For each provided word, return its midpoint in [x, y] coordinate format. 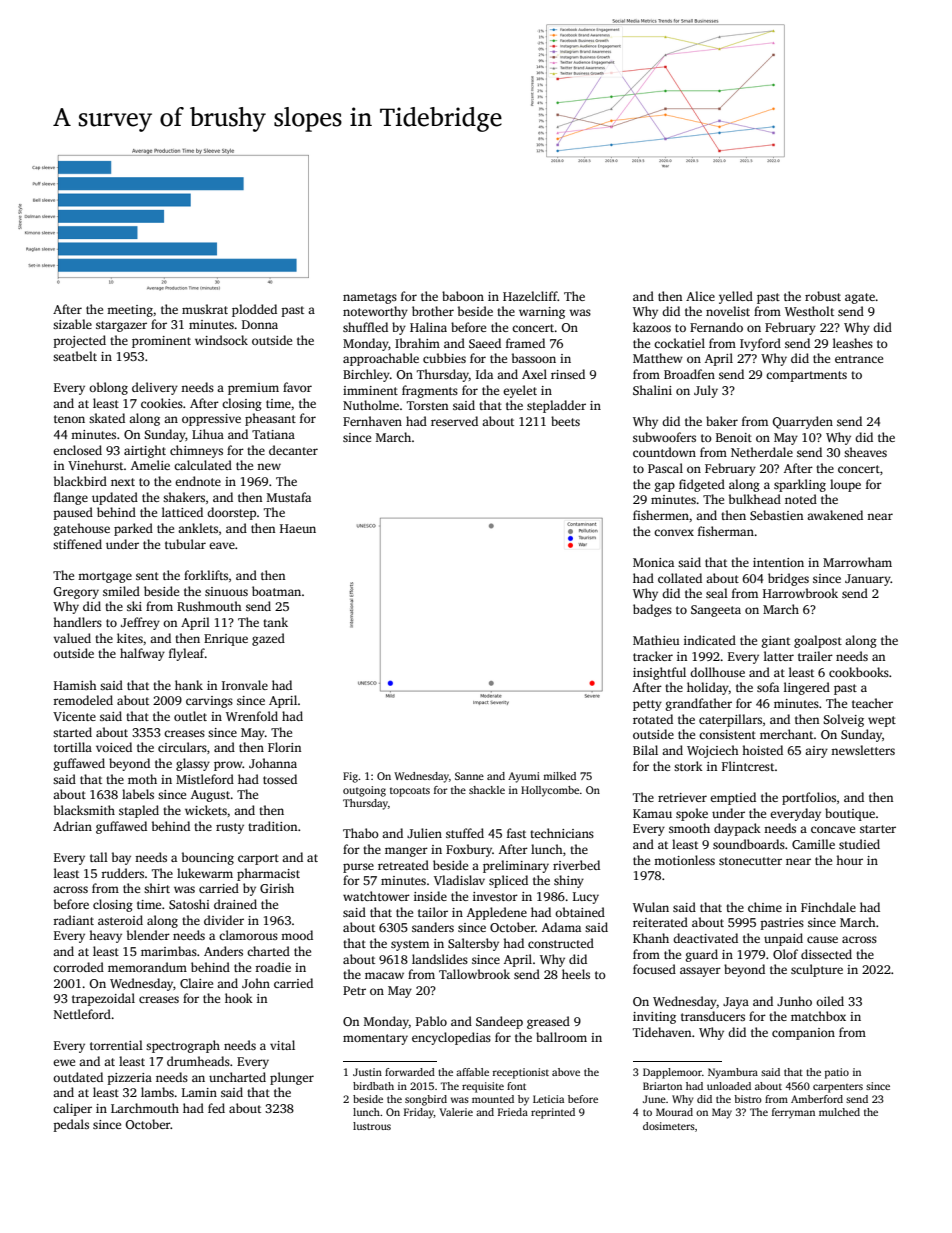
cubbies [444, 358]
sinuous [226, 591]
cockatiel [679, 343]
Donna [260, 324]
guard [702, 955]
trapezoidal [103, 999]
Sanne [469, 776]
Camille [813, 844]
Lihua [208, 434]
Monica [653, 562]
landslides [440, 959]
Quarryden [803, 422]
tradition [272, 826]
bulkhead [755, 499]
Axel [534, 374]
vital [282, 1045]
